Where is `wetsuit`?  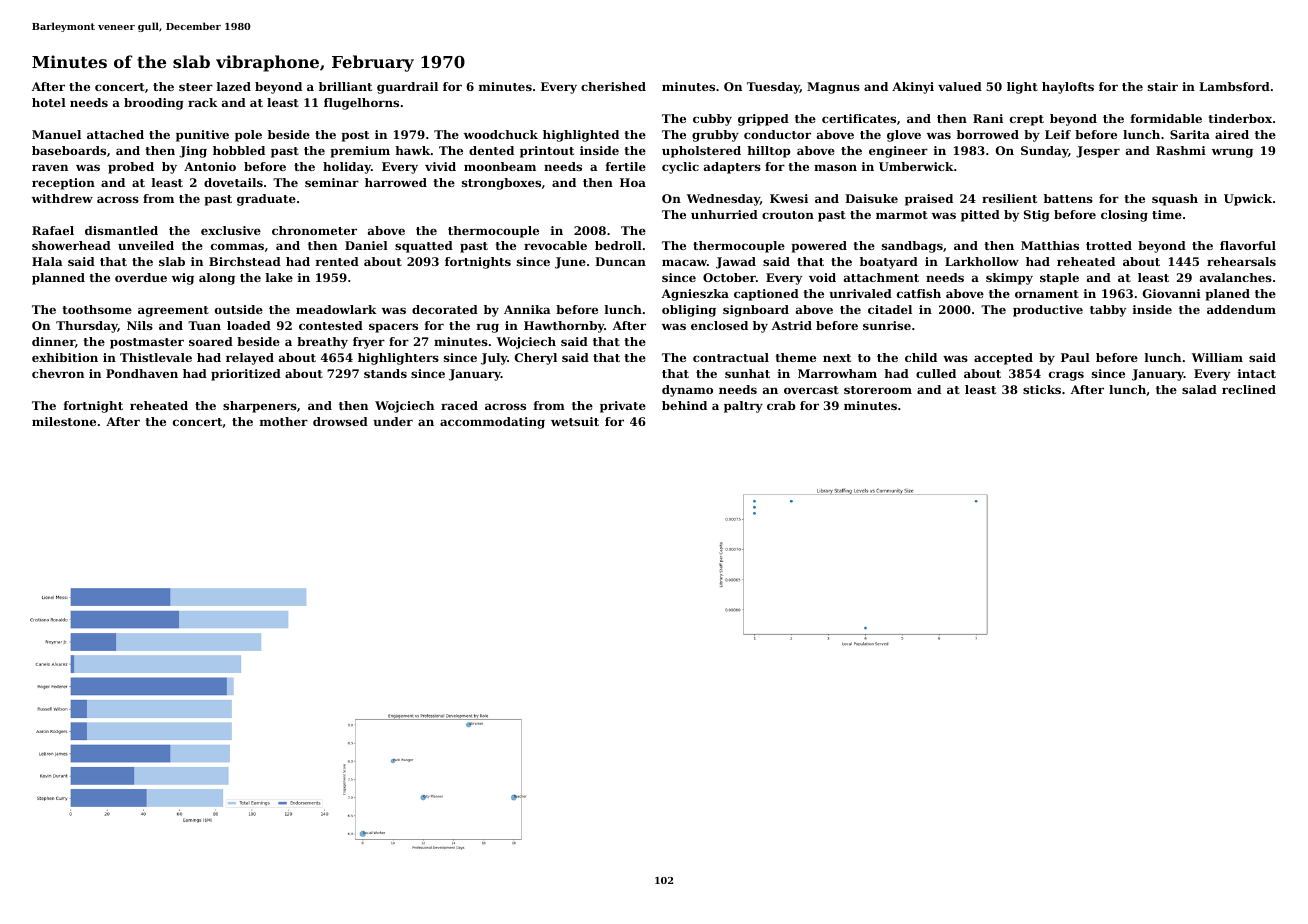 wetsuit is located at coordinates (575, 421).
